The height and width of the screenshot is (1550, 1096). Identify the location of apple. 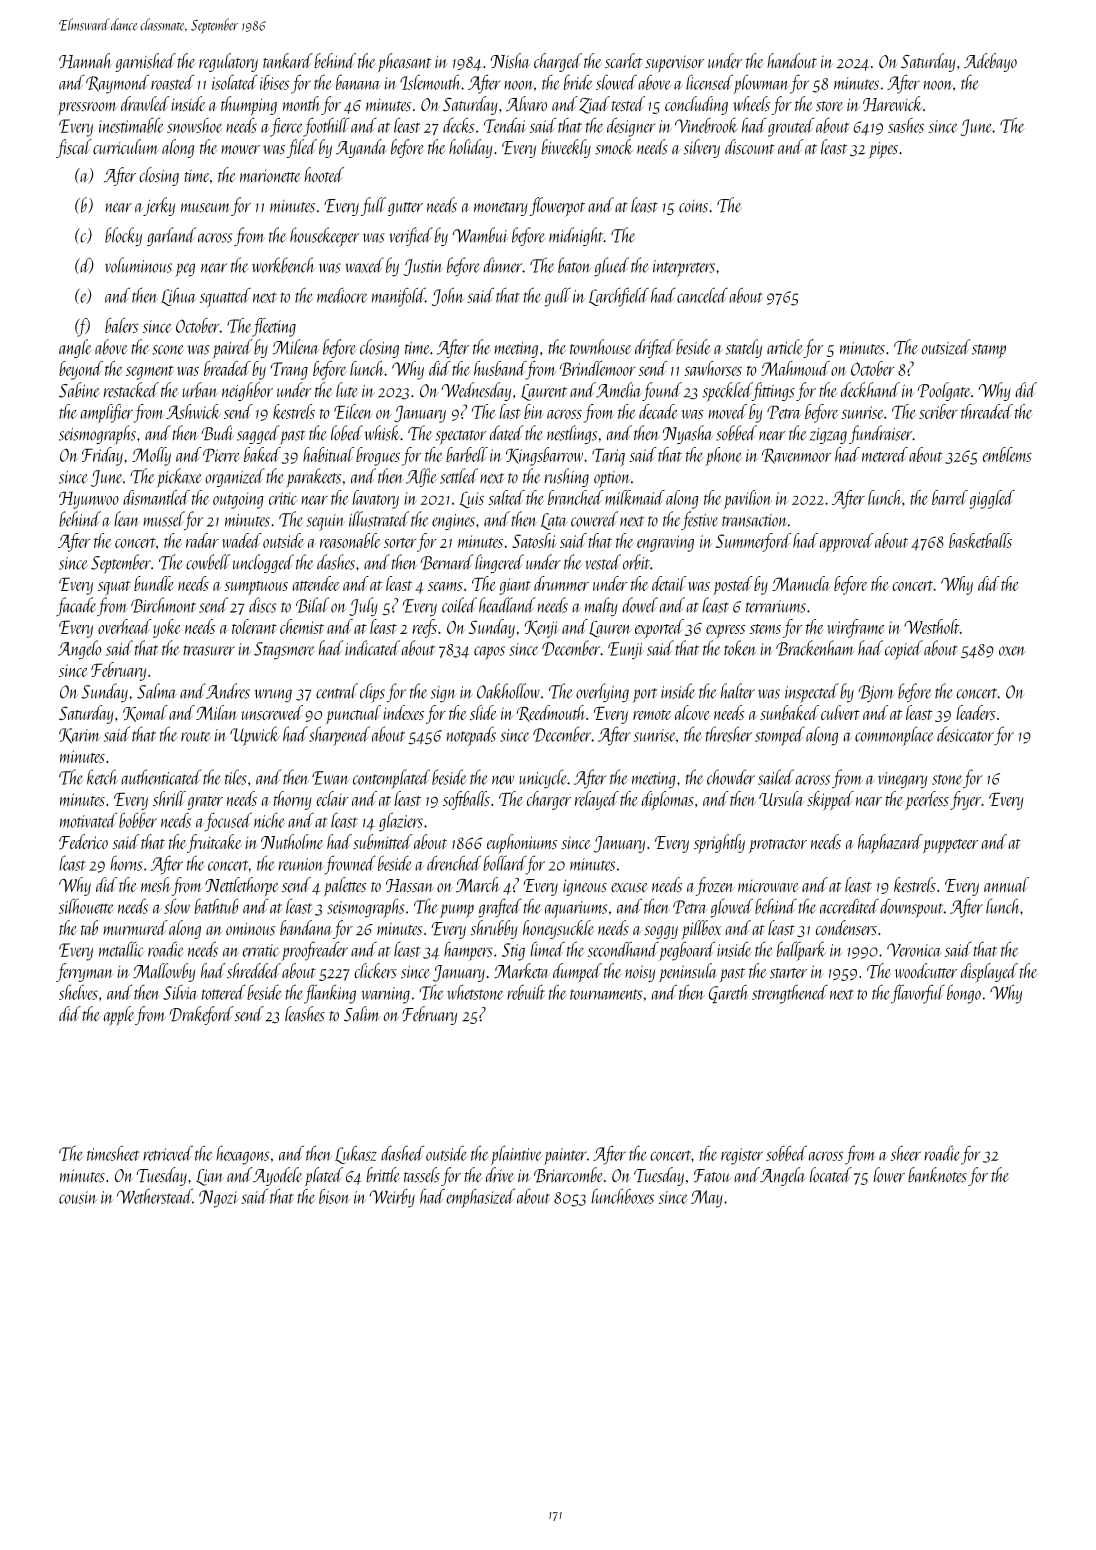
(118, 1016).
